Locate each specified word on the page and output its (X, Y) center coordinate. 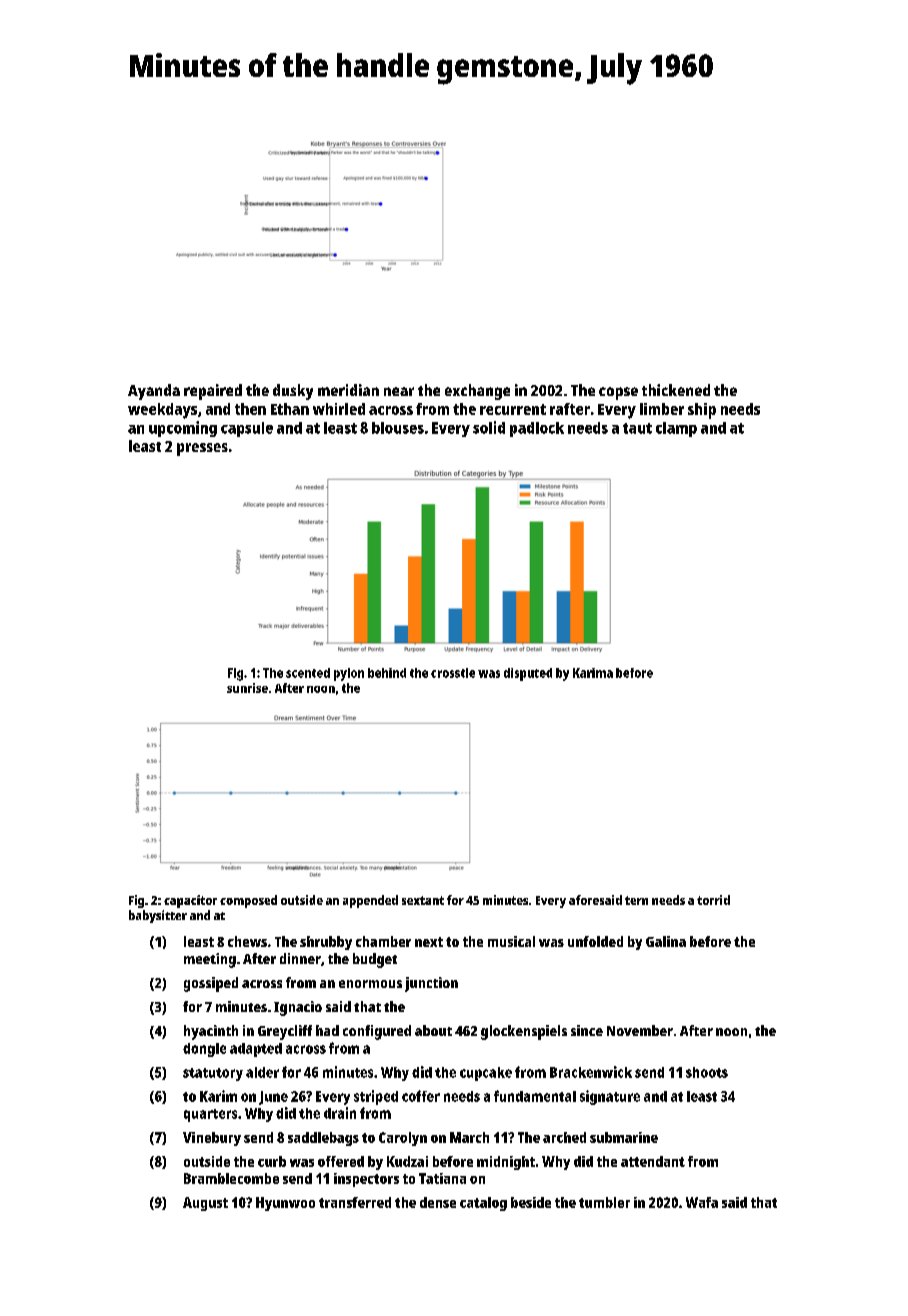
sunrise (247, 688)
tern (636, 900)
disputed (528, 674)
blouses (398, 428)
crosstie (453, 673)
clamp (676, 429)
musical (511, 941)
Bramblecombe (231, 1178)
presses (202, 449)
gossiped (211, 984)
